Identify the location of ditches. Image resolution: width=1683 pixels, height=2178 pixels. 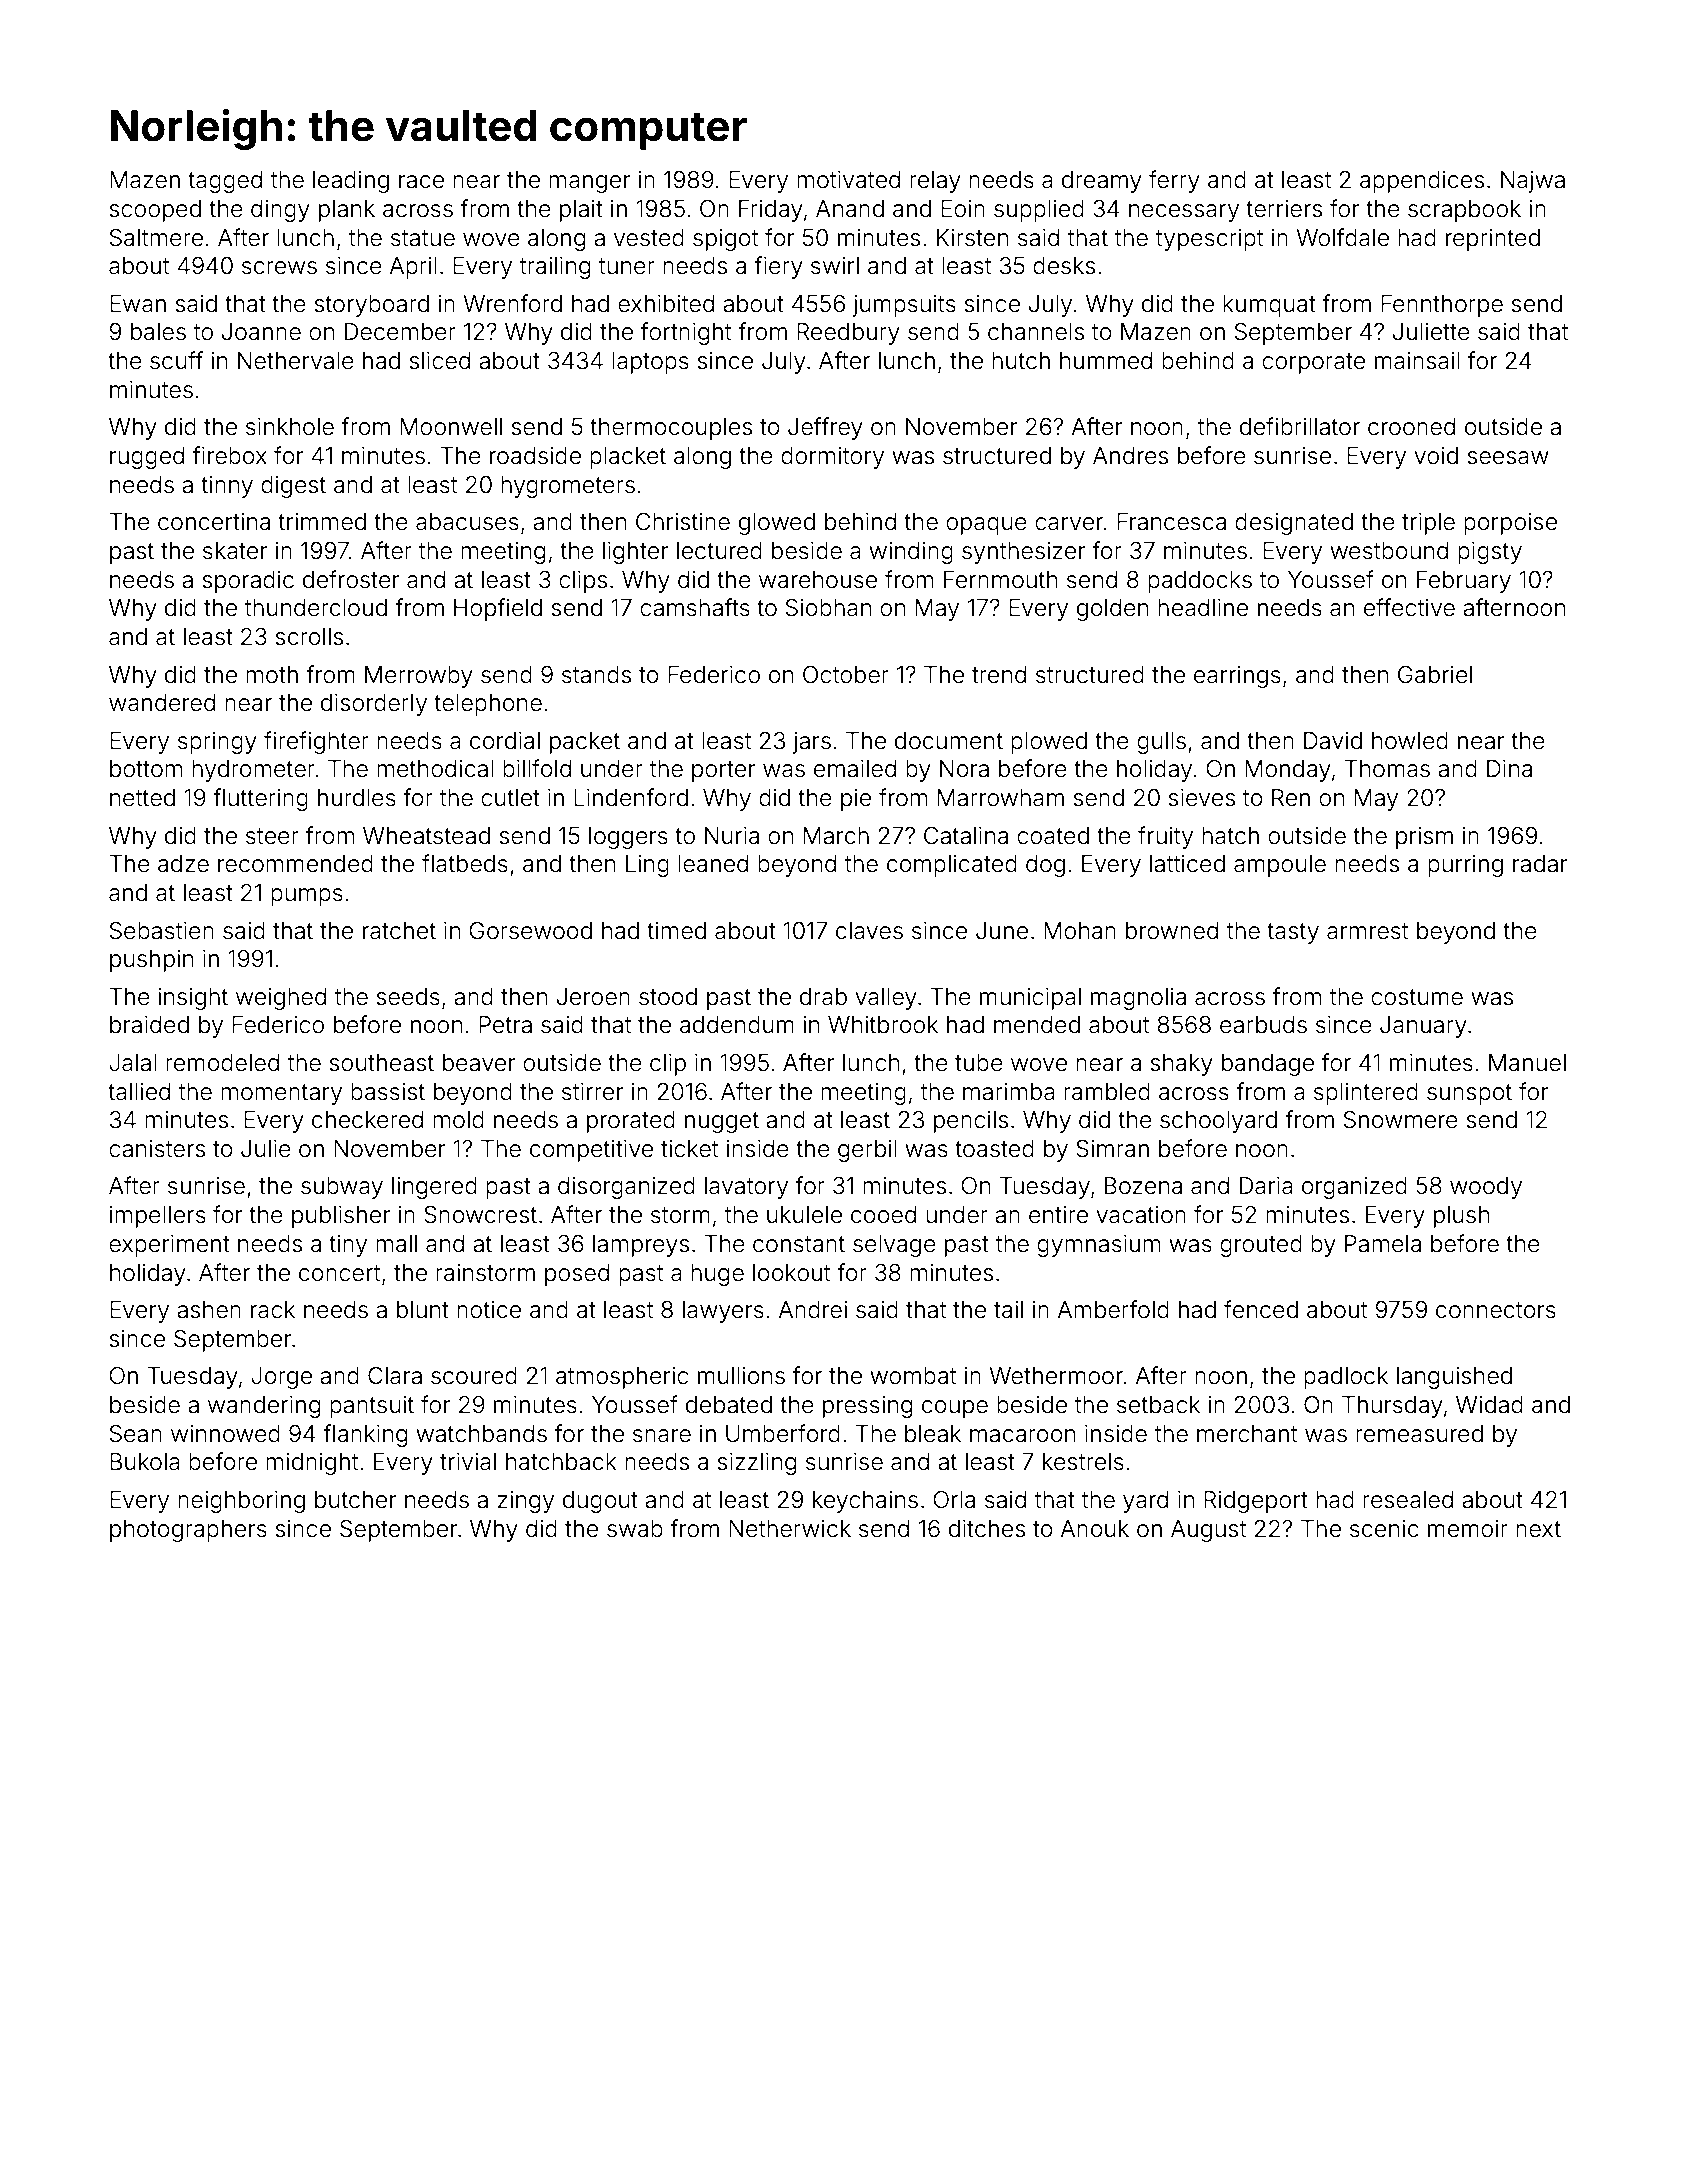
(987, 1529).
